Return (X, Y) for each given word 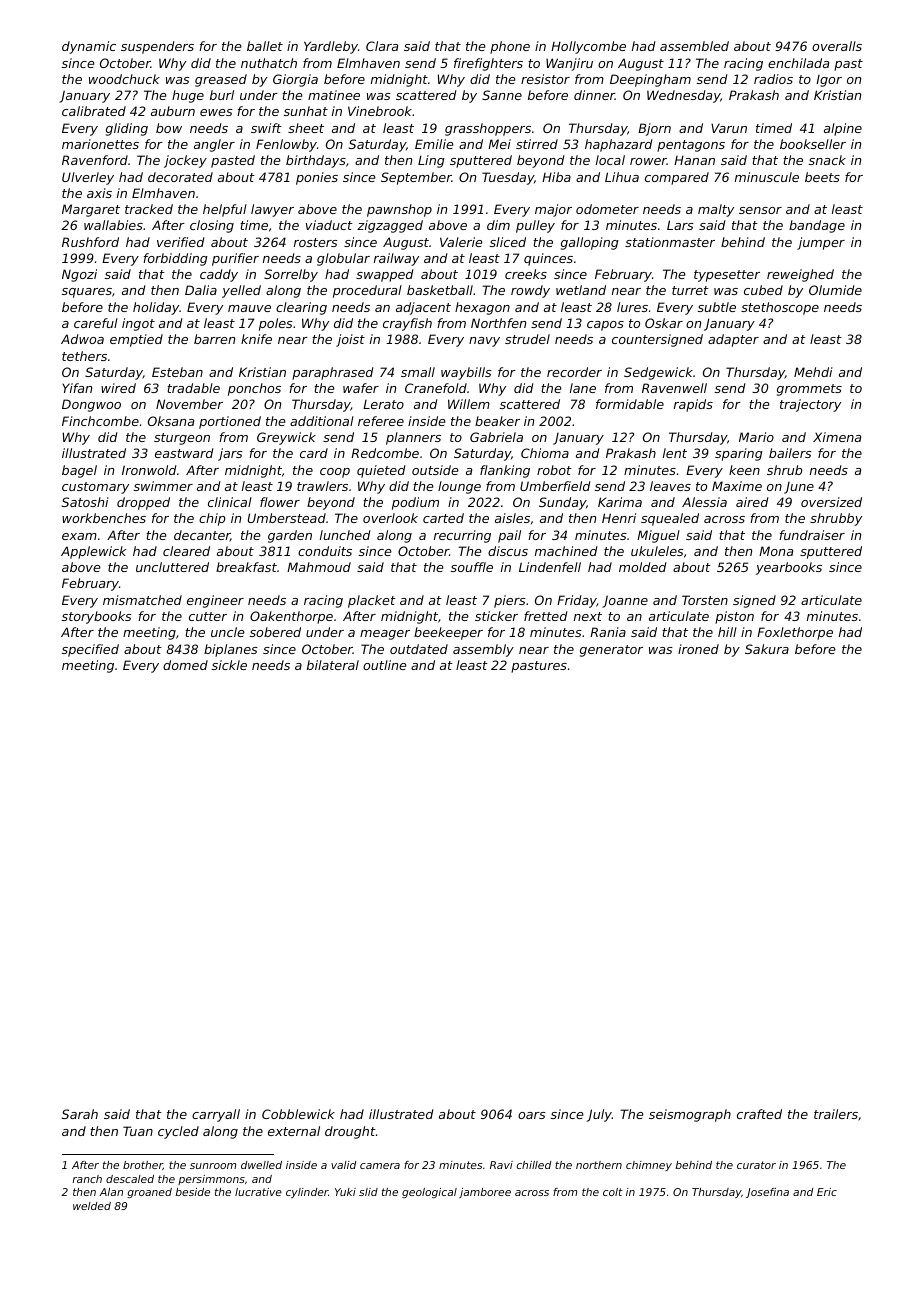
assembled (694, 46)
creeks (526, 274)
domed (185, 665)
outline (385, 665)
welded (92, 1206)
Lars (680, 225)
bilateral (333, 665)
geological (429, 1193)
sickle (229, 665)
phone (510, 47)
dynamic (89, 47)
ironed (698, 649)
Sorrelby (291, 275)
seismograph (690, 1115)
